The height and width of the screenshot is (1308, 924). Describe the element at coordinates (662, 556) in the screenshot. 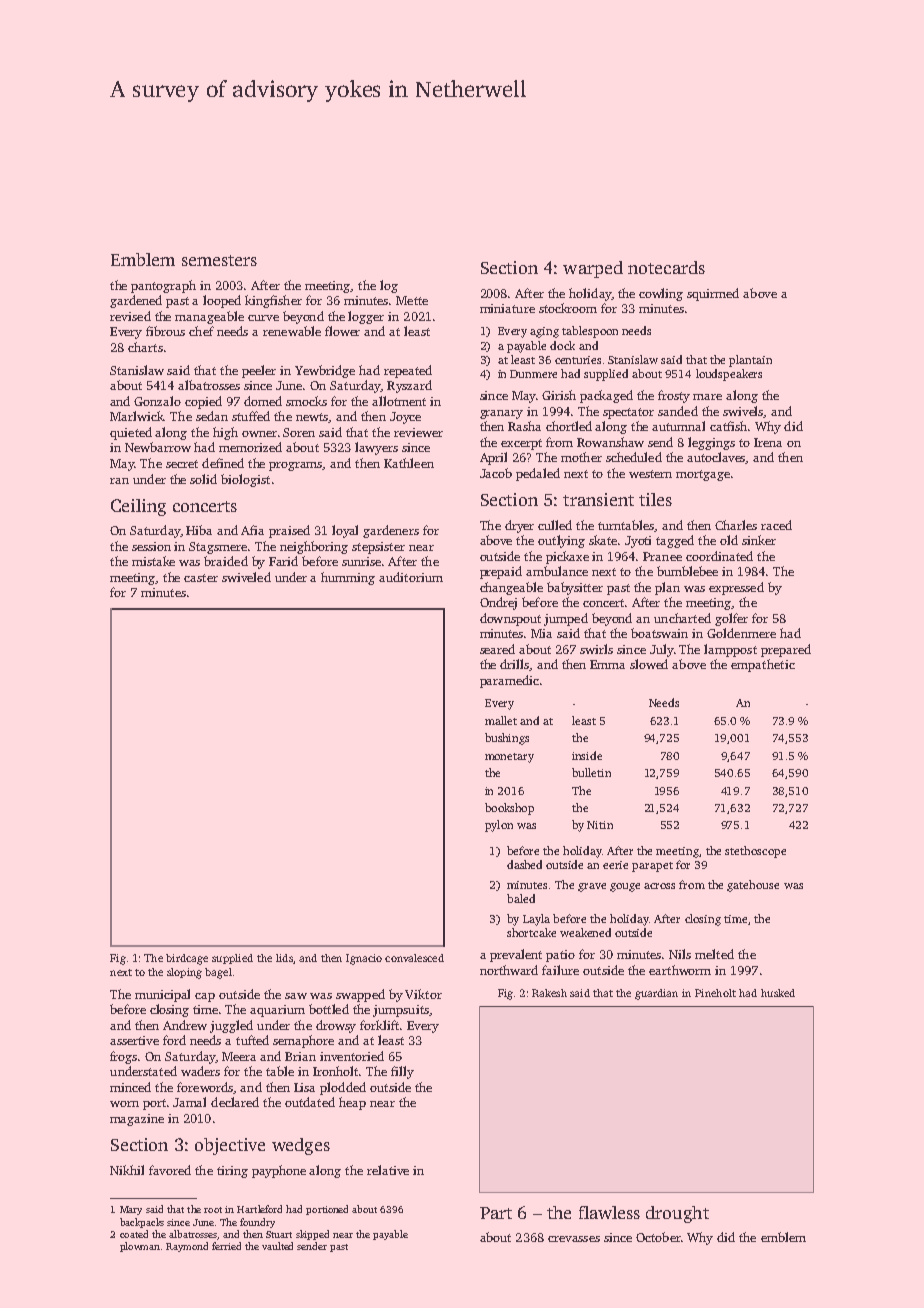

I see `Pranee` at that location.
